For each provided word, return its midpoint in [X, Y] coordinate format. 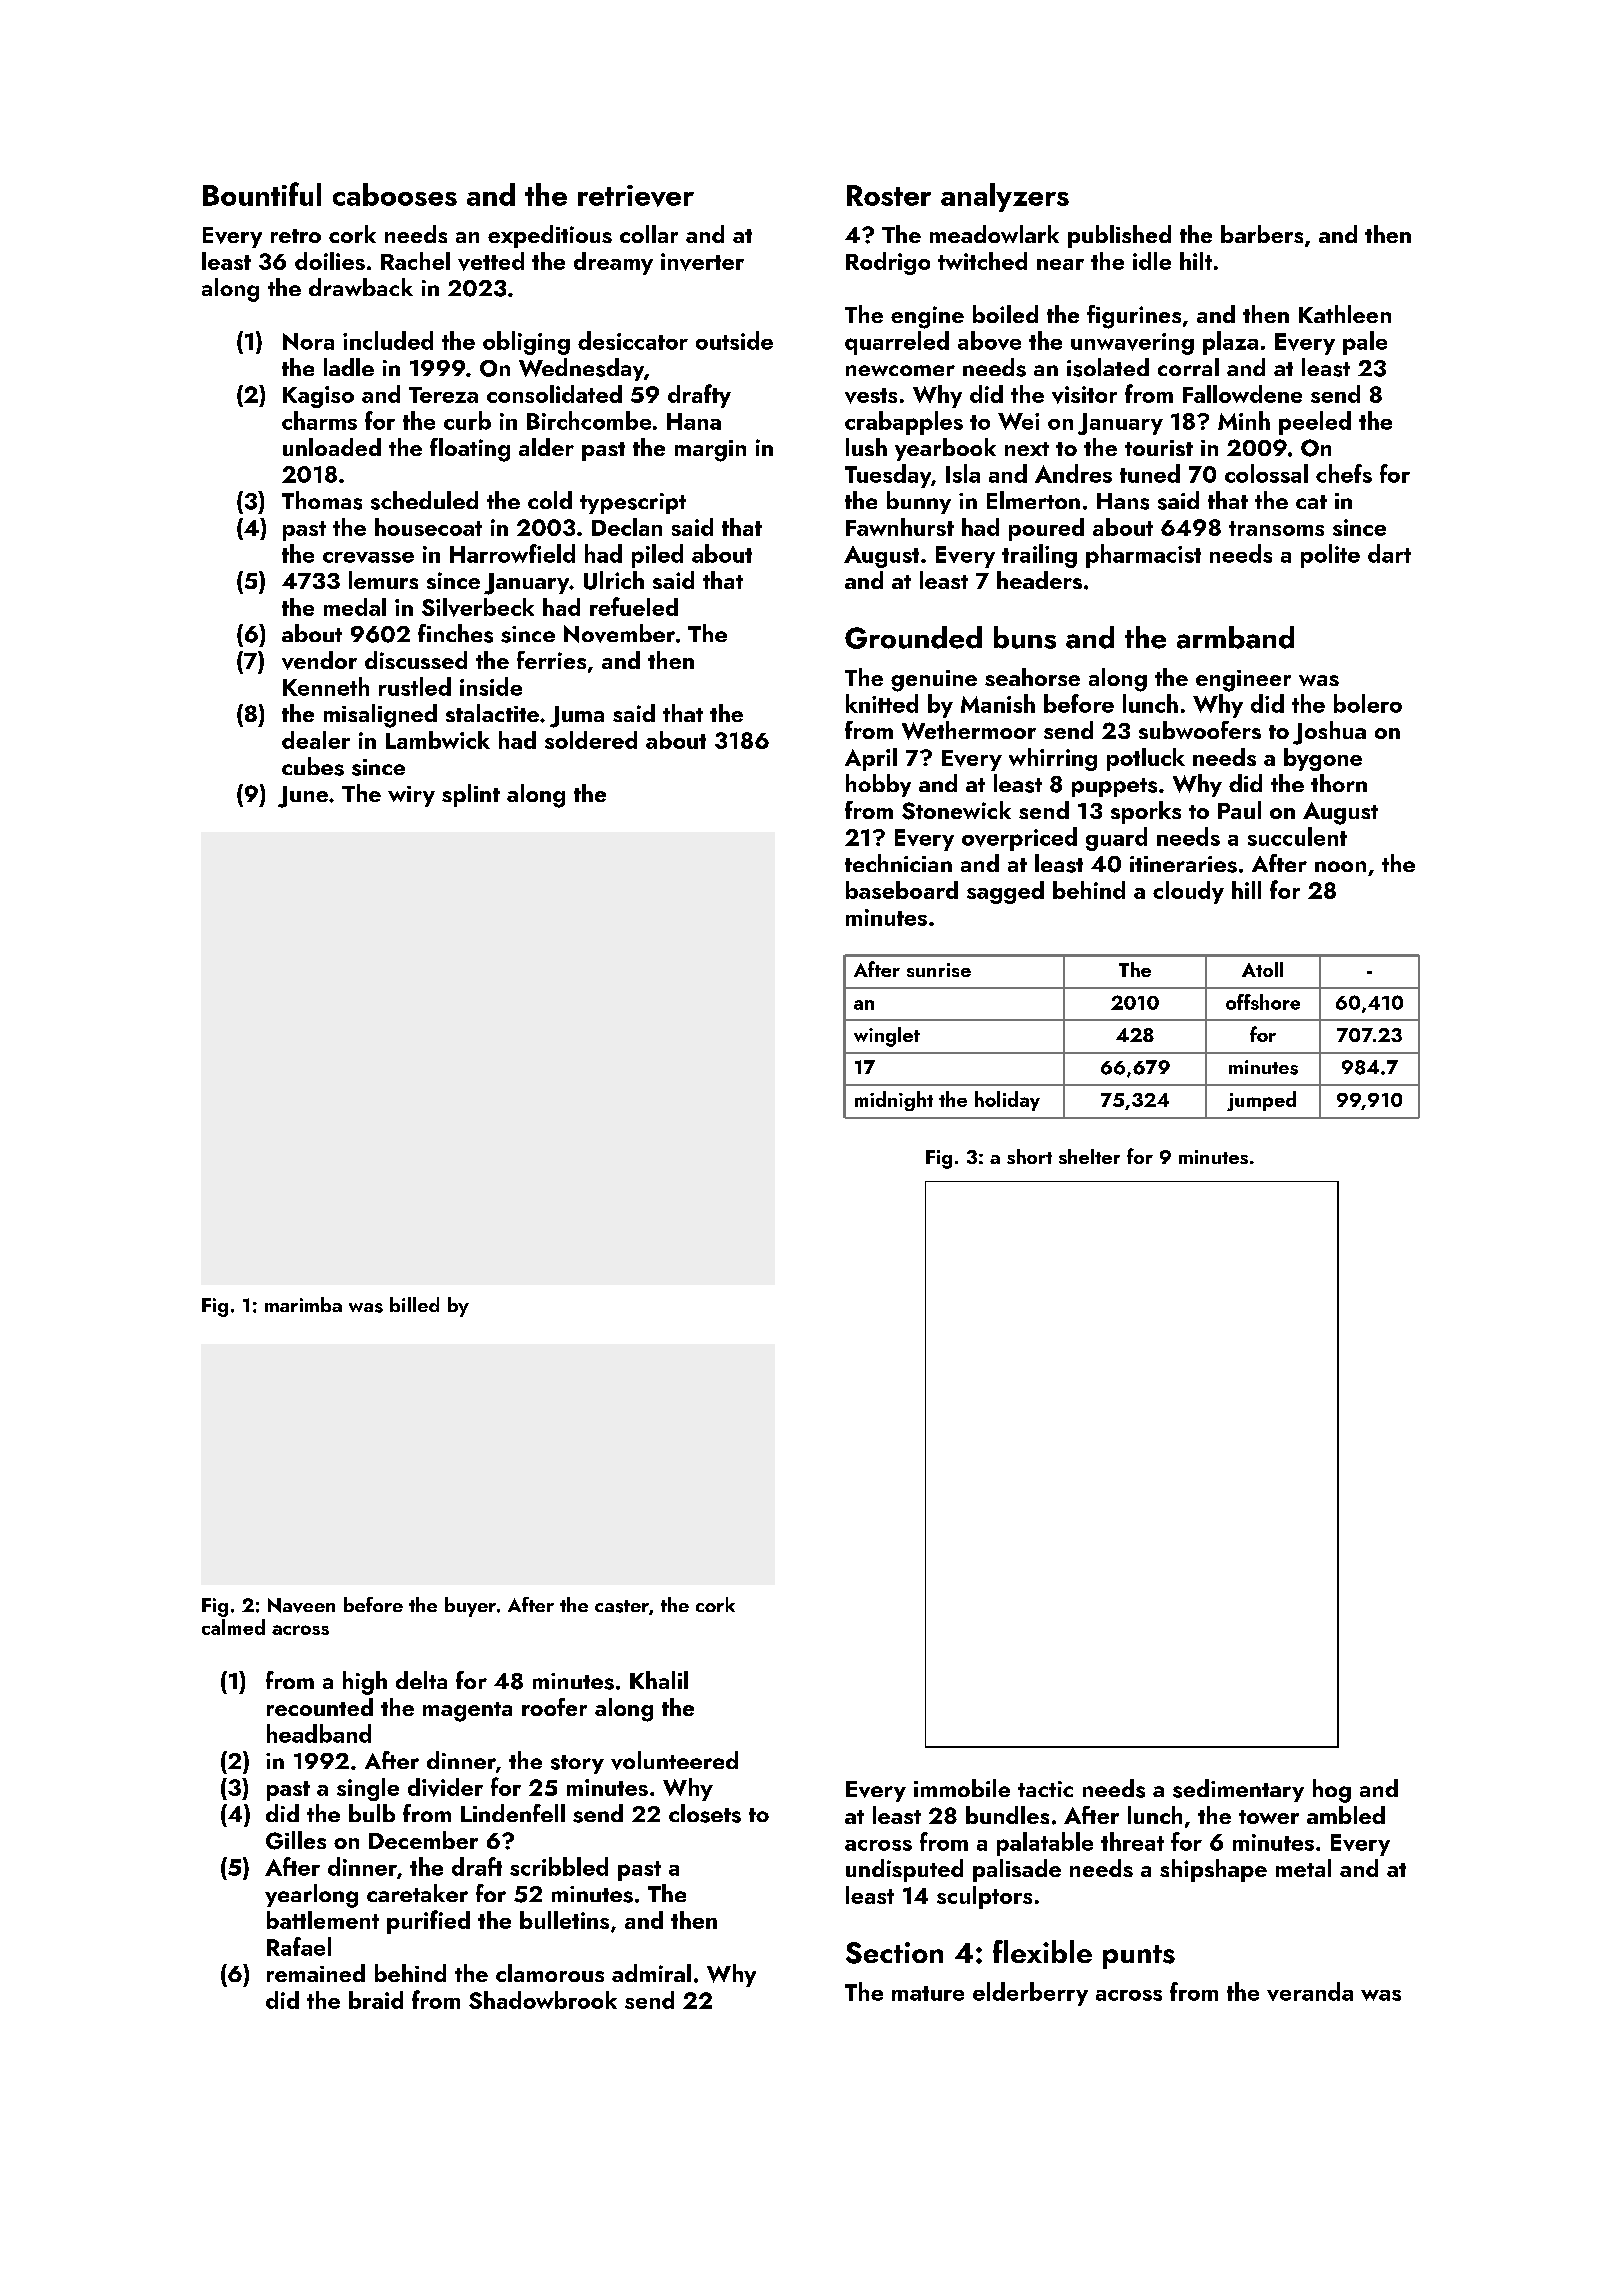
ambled [1346, 1815]
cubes [313, 766]
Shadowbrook [543, 2000]
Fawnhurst [900, 527]
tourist [1159, 448]
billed [414, 1304]
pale [1365, 343]
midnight [894, 1101]
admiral [651, 1973]
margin [710, 451]
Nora [308, 341]
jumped [1261, 1101]
